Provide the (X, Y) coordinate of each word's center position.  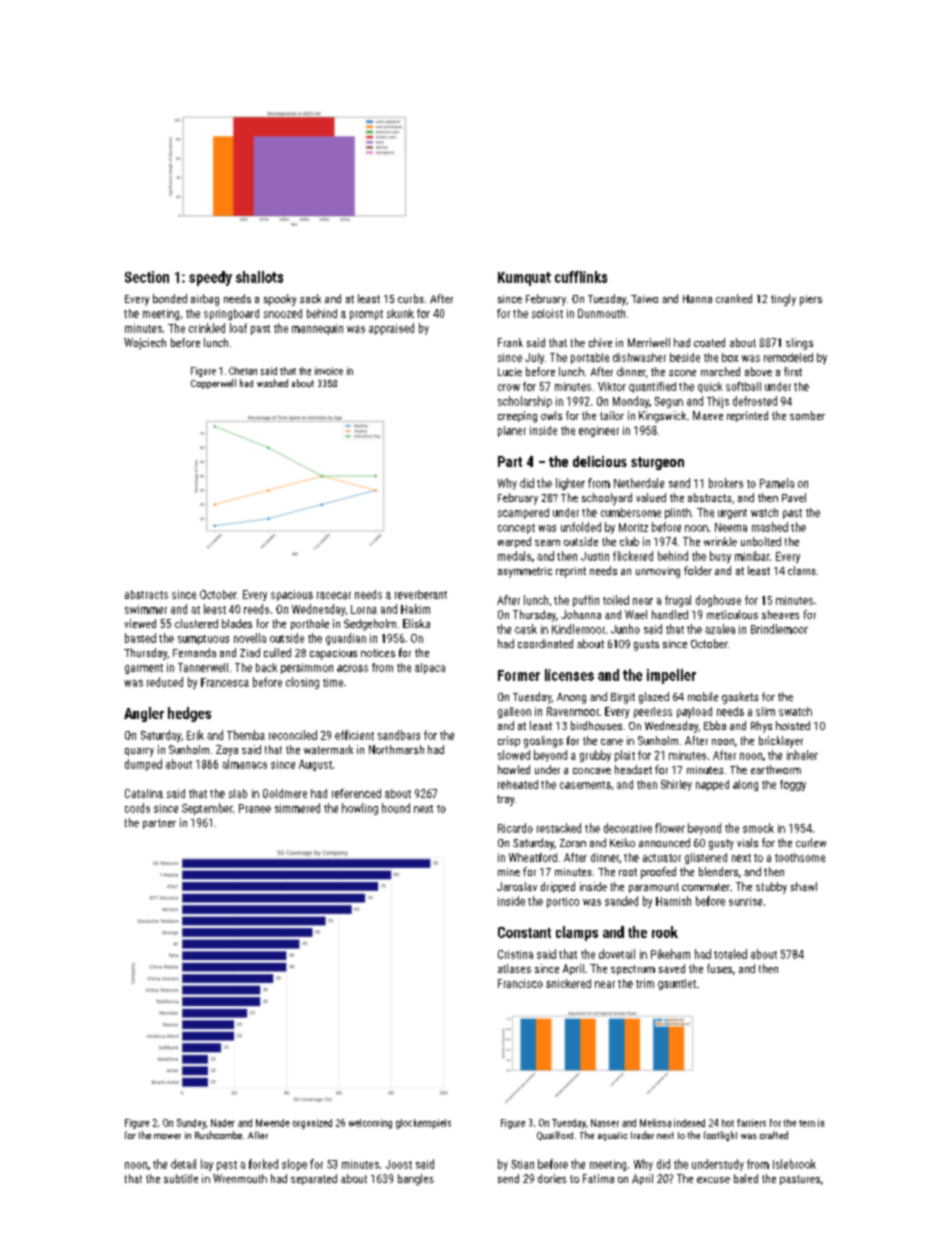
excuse (713, 1180)
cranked (734, 298)
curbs (411, 298)
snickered (568, 983)
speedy (210, 278)
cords (137, 808)
